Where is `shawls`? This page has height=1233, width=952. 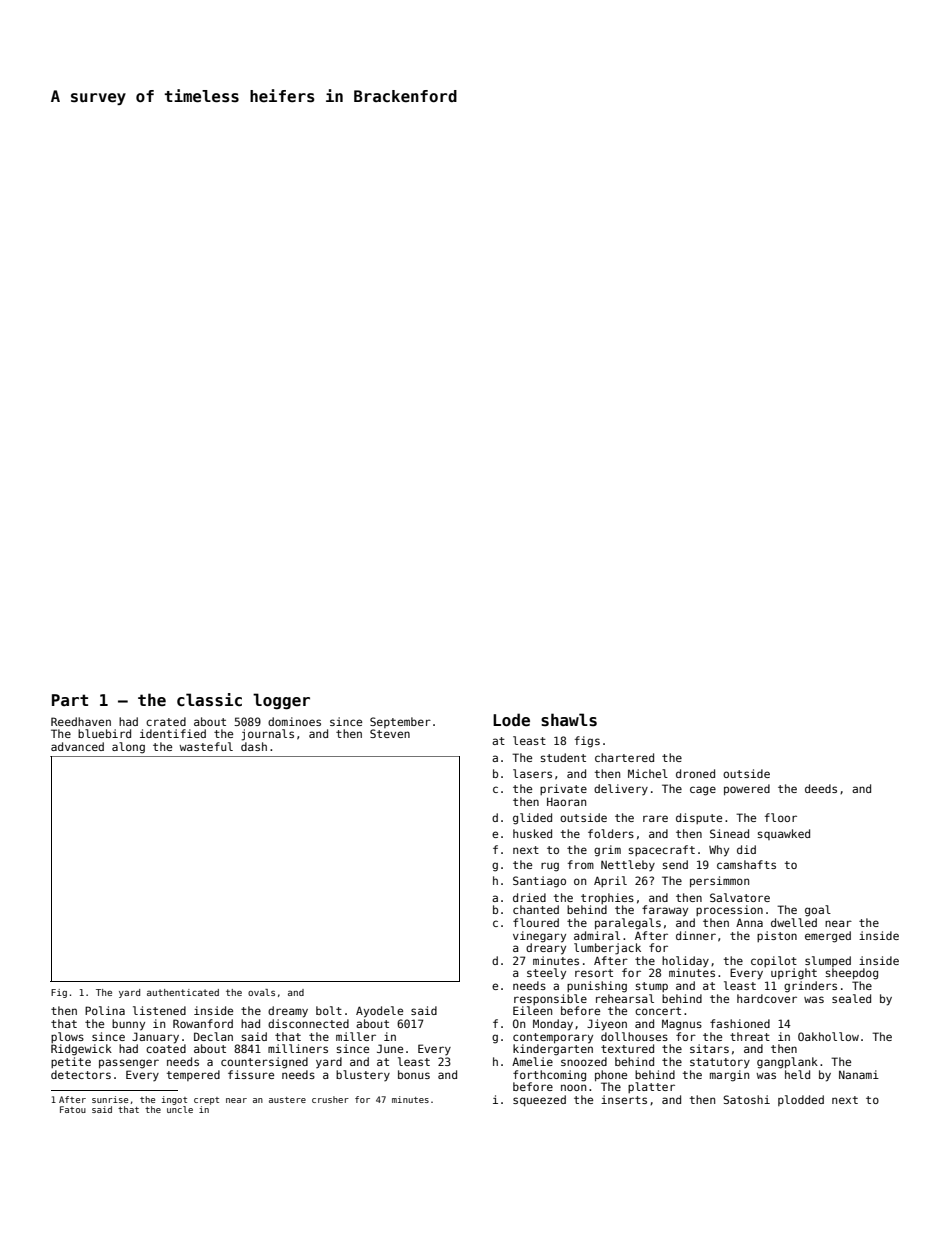
shawls is located at coordinates (569, 720).
